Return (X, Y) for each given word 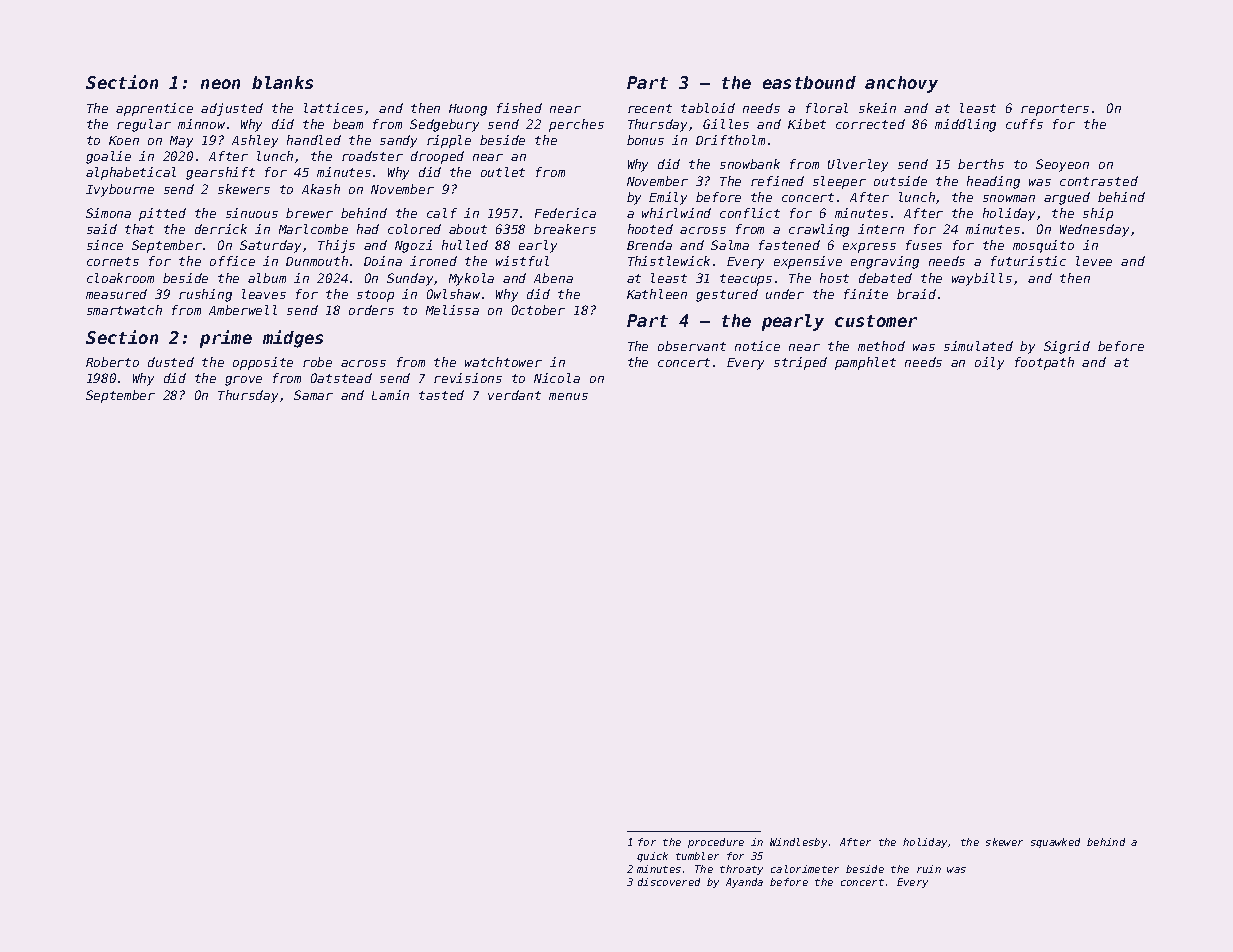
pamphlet (865, 363)
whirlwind (676, 213)
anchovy (901, 84)
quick (652, 857)
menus (568, 396)
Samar (313, 395)
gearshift (220, 173)
